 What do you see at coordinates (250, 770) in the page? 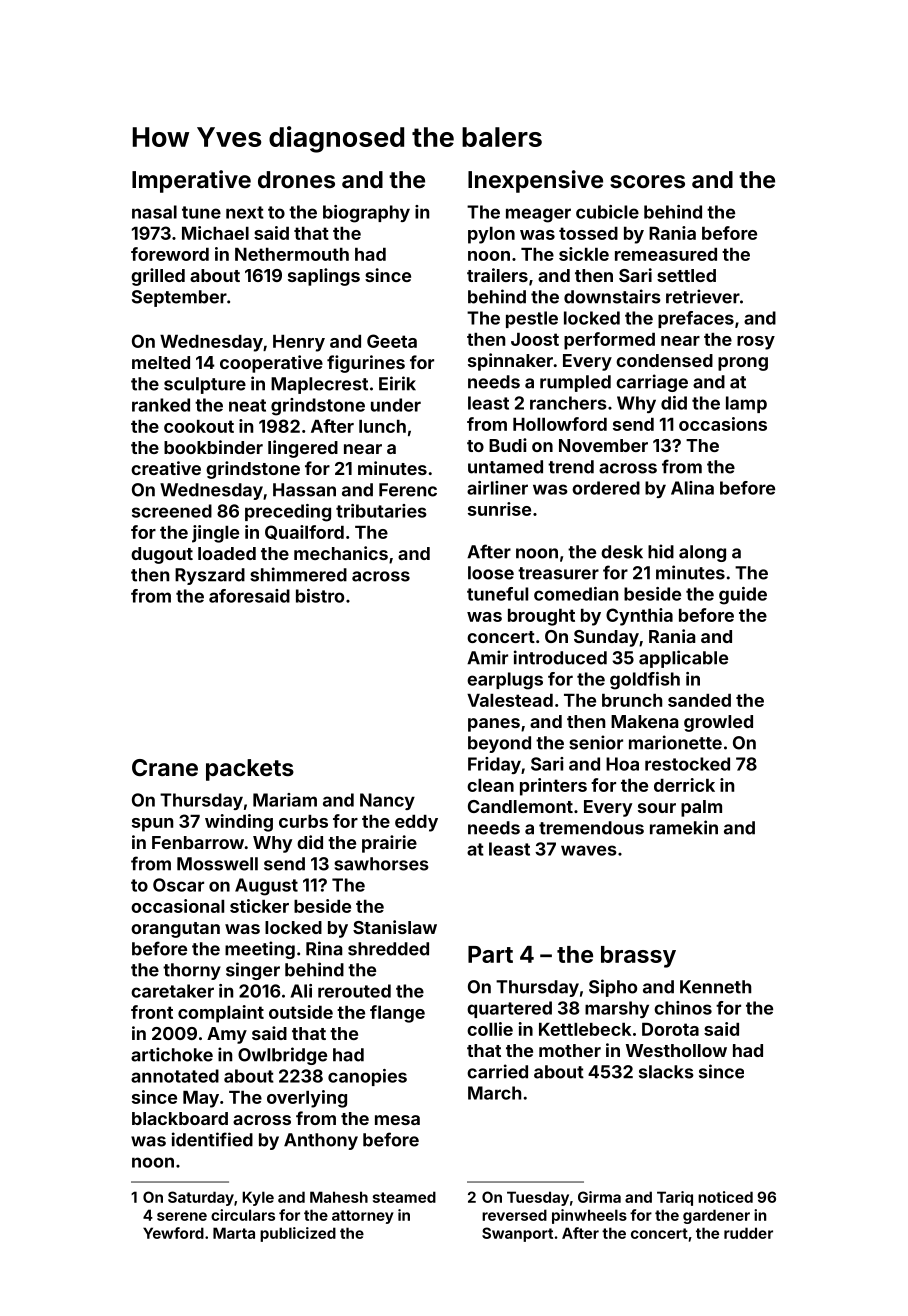
I see `packets` at bounding box center [250, 770].
